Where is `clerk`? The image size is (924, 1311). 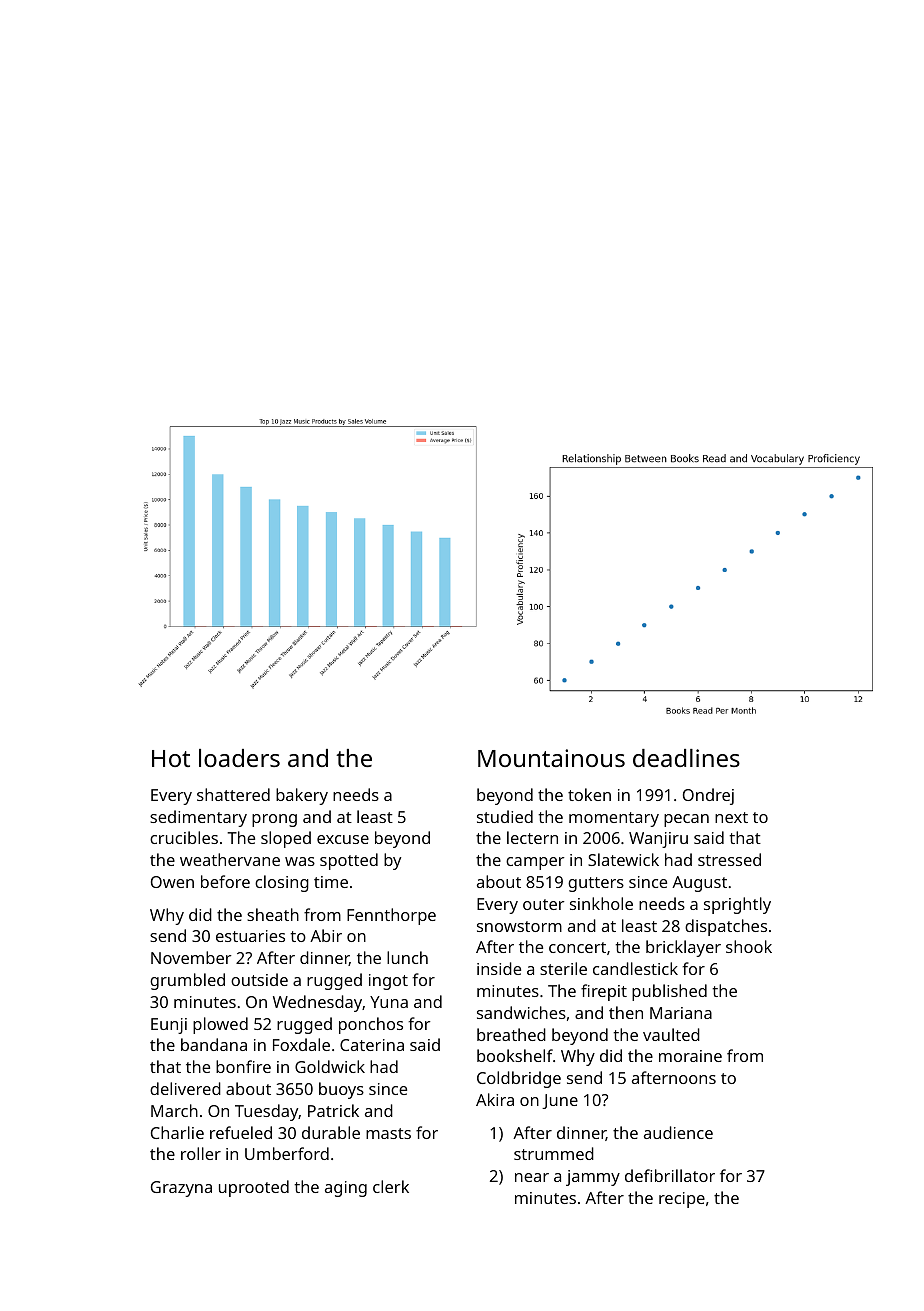 clerk is located at coordinates (391, 1186).
